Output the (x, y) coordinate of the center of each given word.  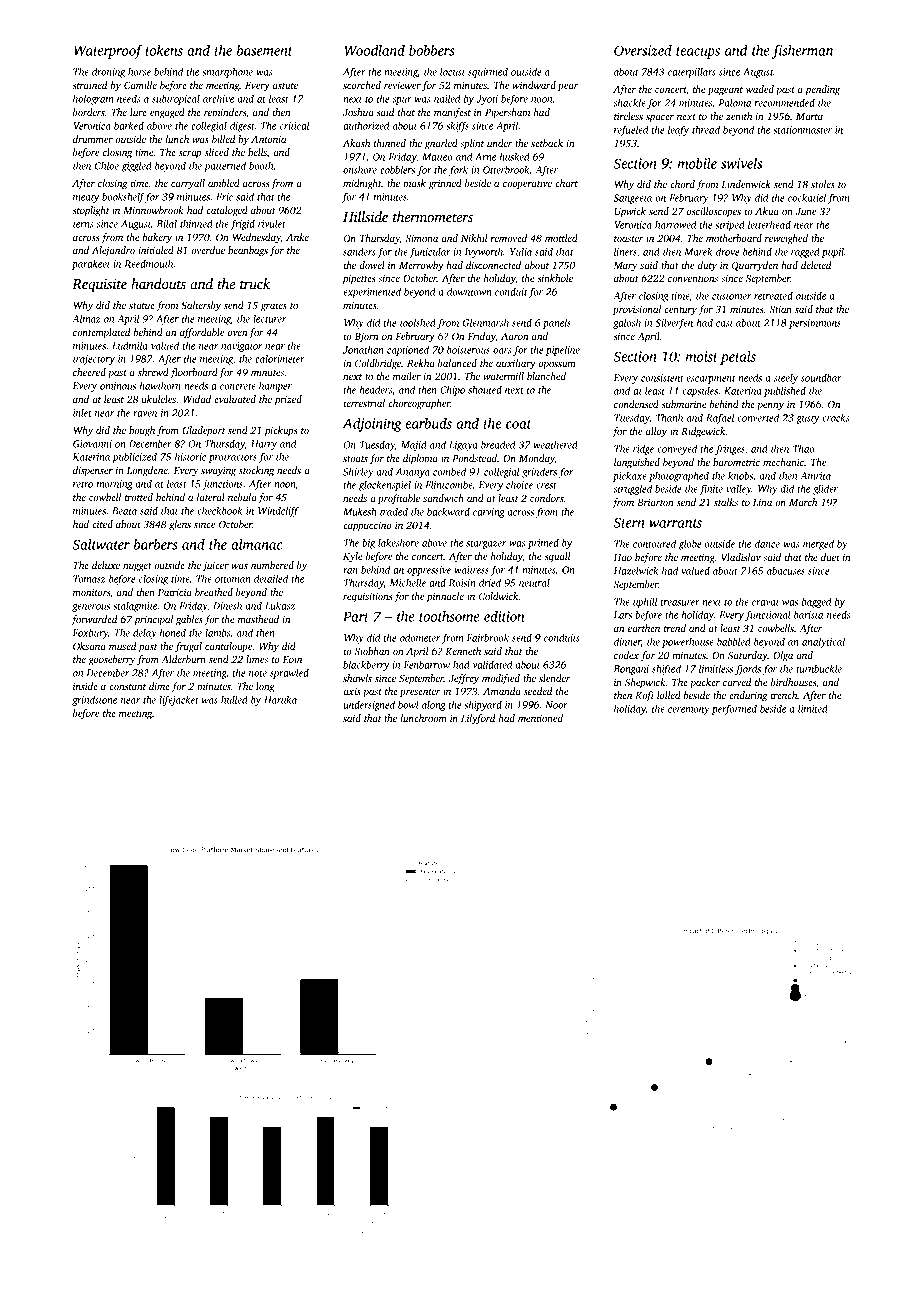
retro (83, 484)
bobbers (431, 50)
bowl (408, 705)
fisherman (802, 51)
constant (127, 687)
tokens (164, 50)
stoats (355, 459)
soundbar (821, 378)
